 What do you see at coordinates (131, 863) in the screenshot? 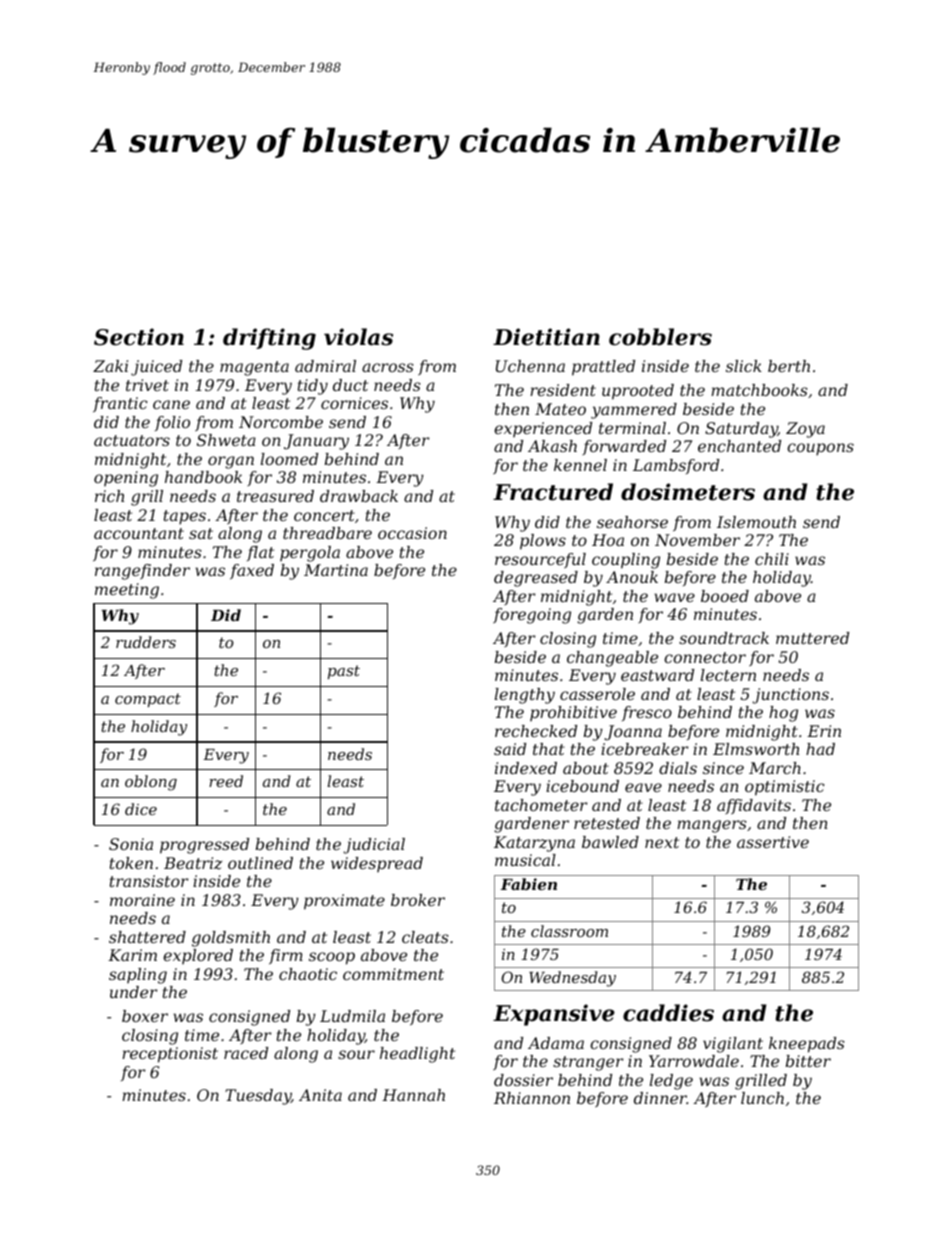
I see `token` at bounding box center [131, 863].
